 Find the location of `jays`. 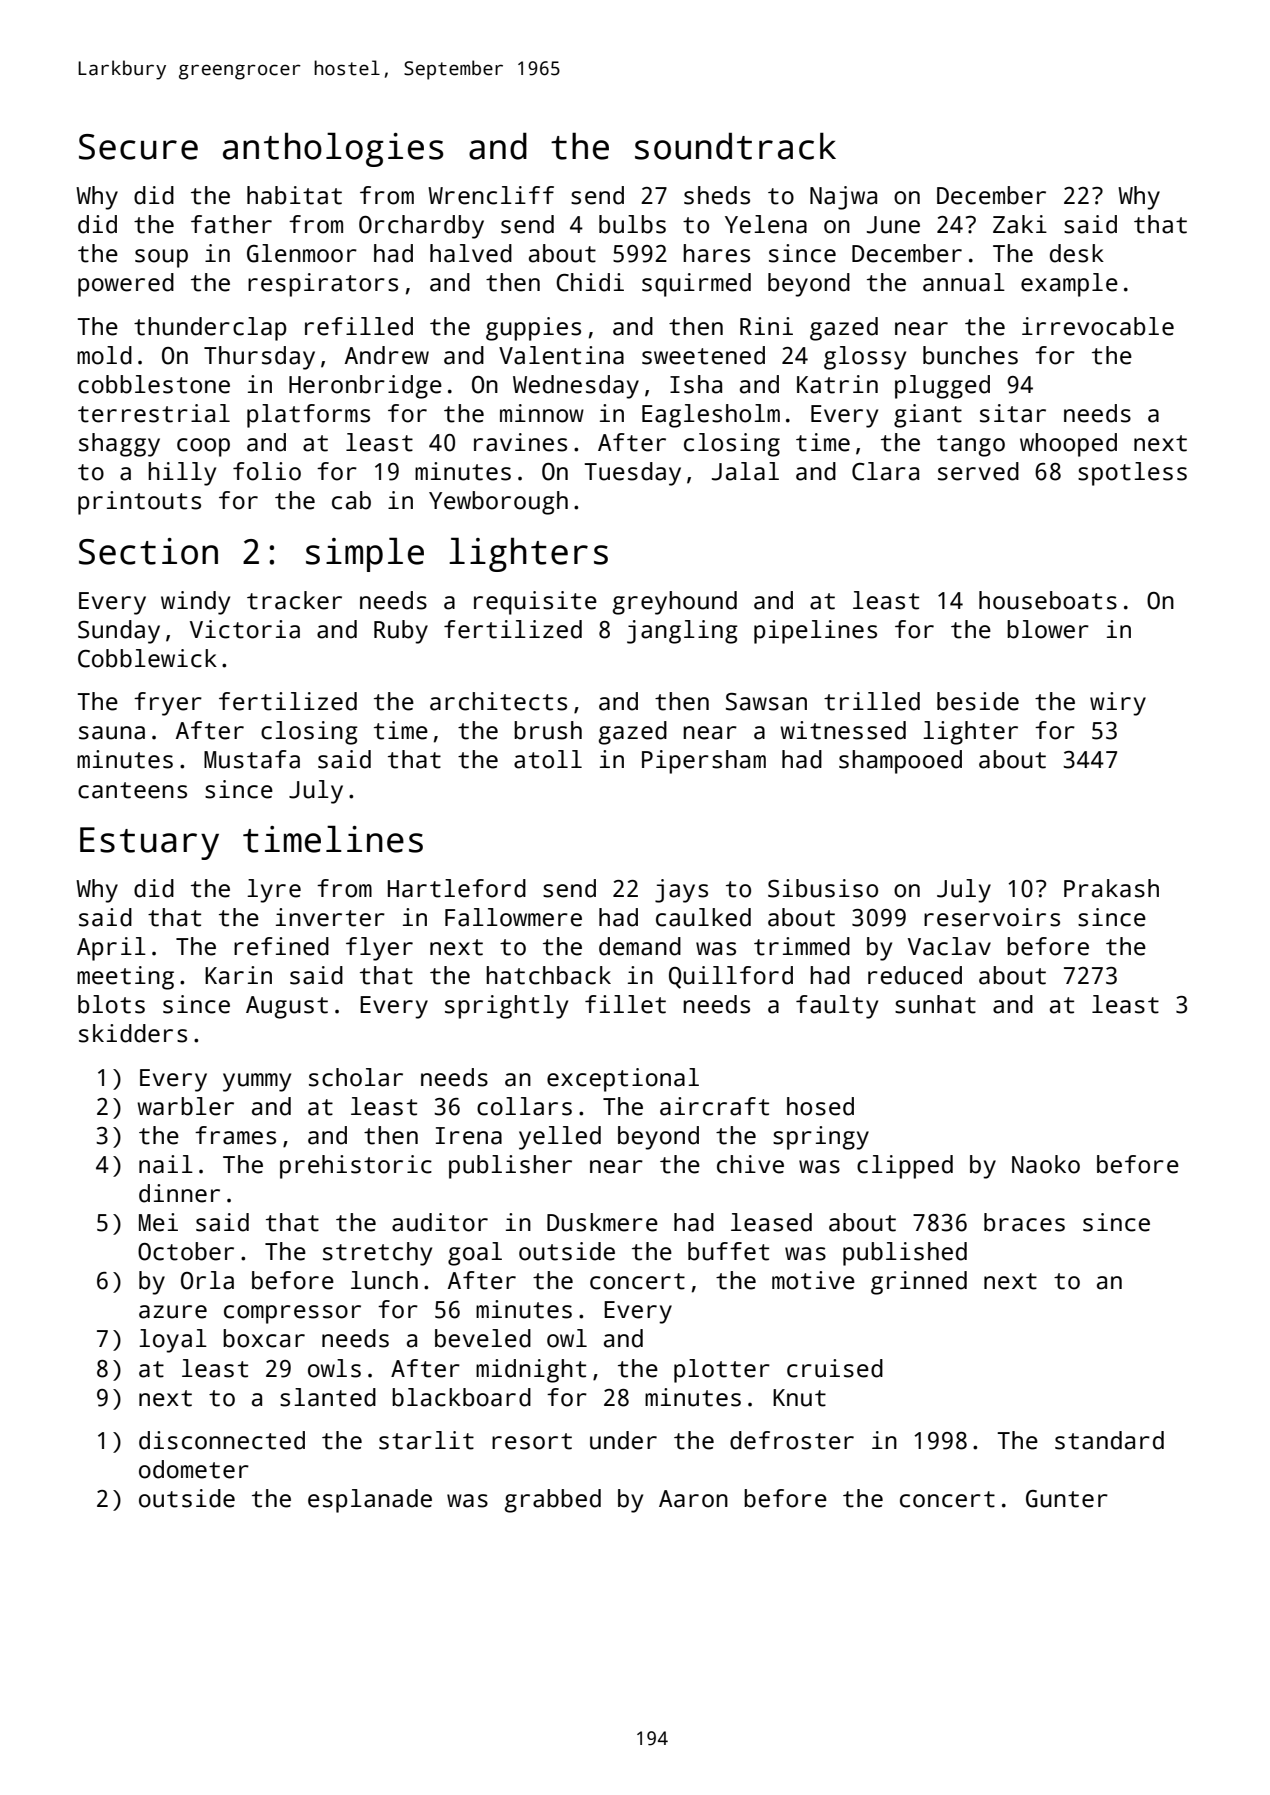

jays is located at coordinates (681, 891).
